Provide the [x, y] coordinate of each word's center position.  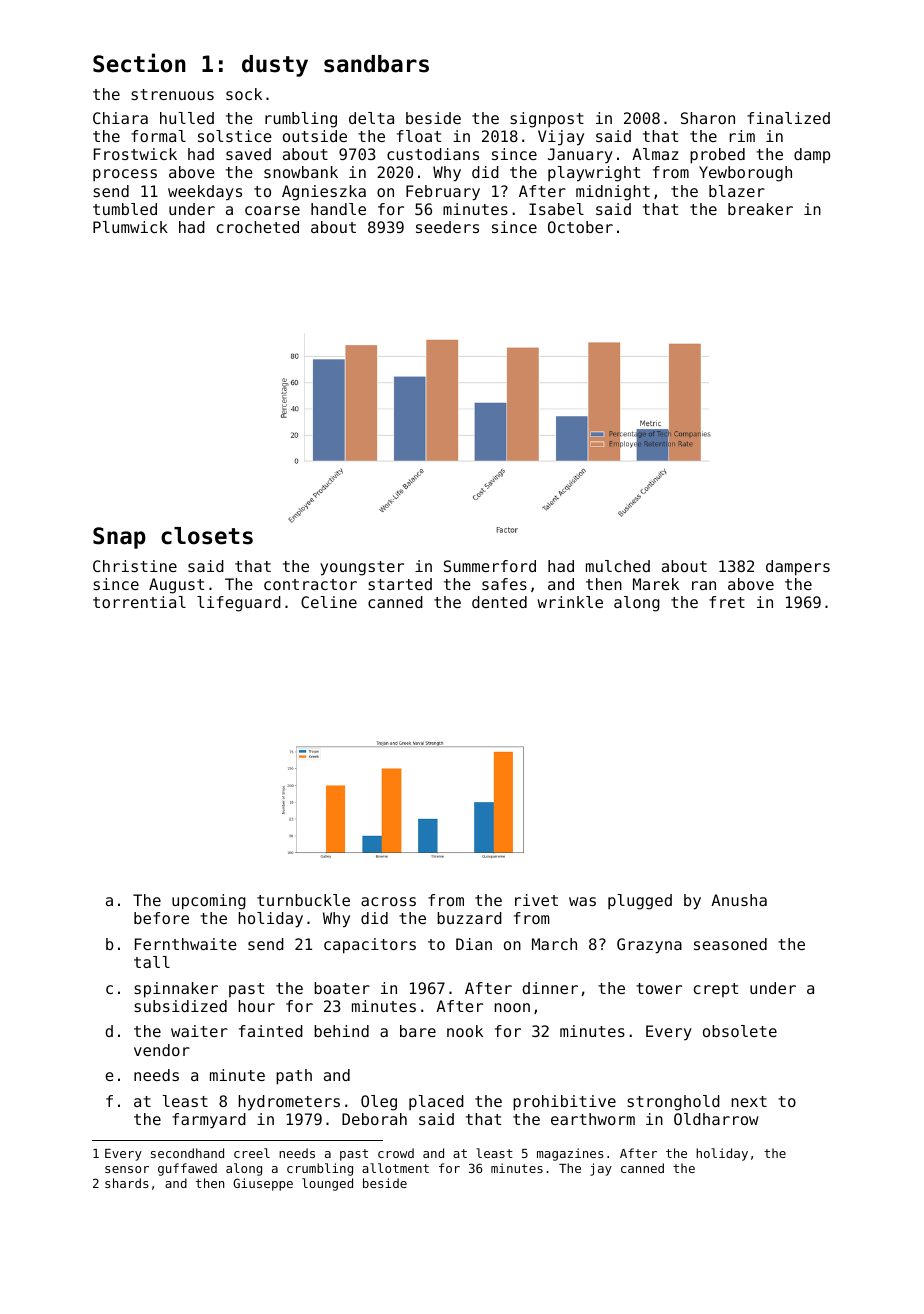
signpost [547, 120]
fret [727, 602]
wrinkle [570, 602]
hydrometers [289, 1103]
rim [742, 136]
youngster [362, 568]
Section [139, 63]
